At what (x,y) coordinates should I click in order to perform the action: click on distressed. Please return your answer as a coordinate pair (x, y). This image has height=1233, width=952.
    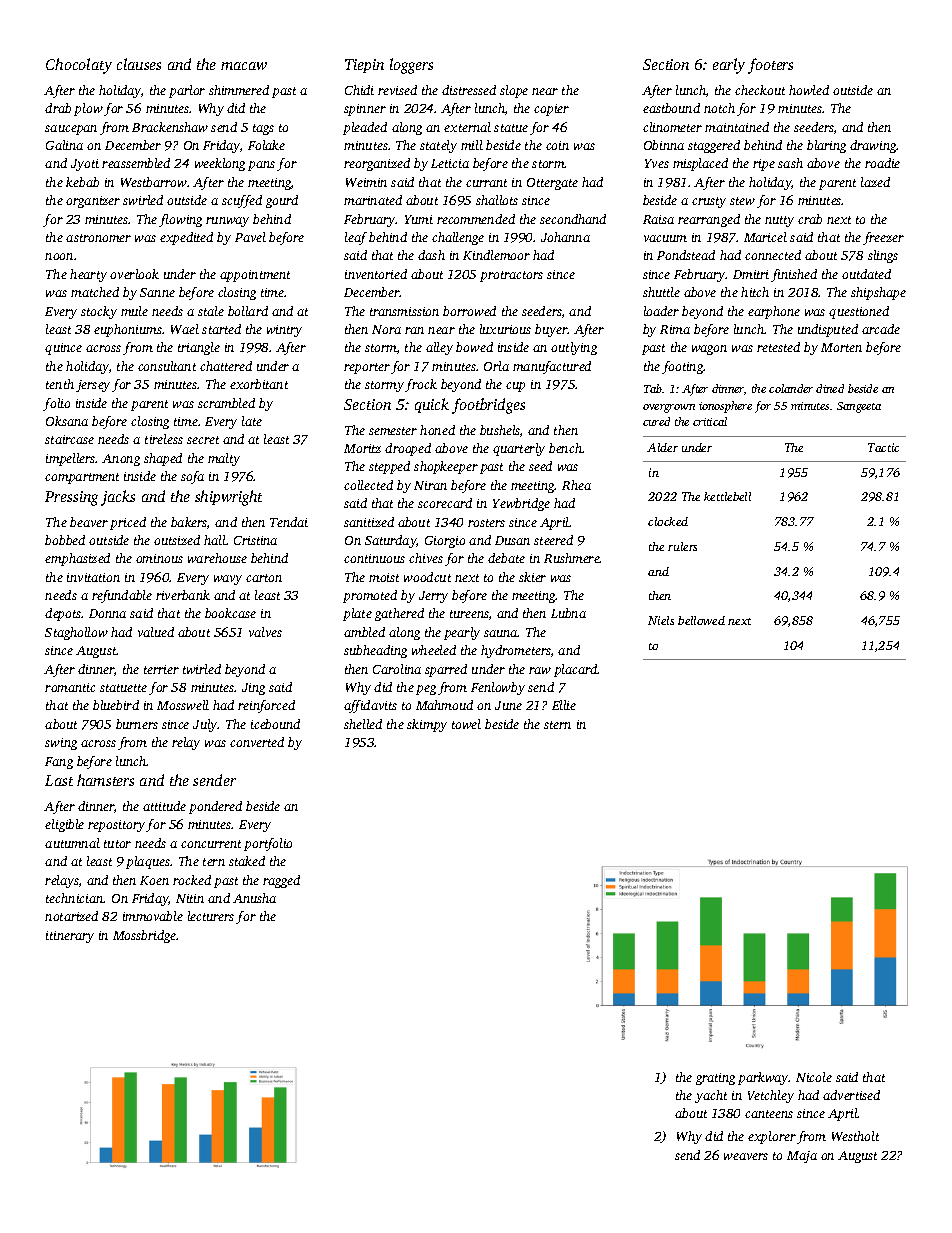
    Looking at the image, I should click on (469, 90).
